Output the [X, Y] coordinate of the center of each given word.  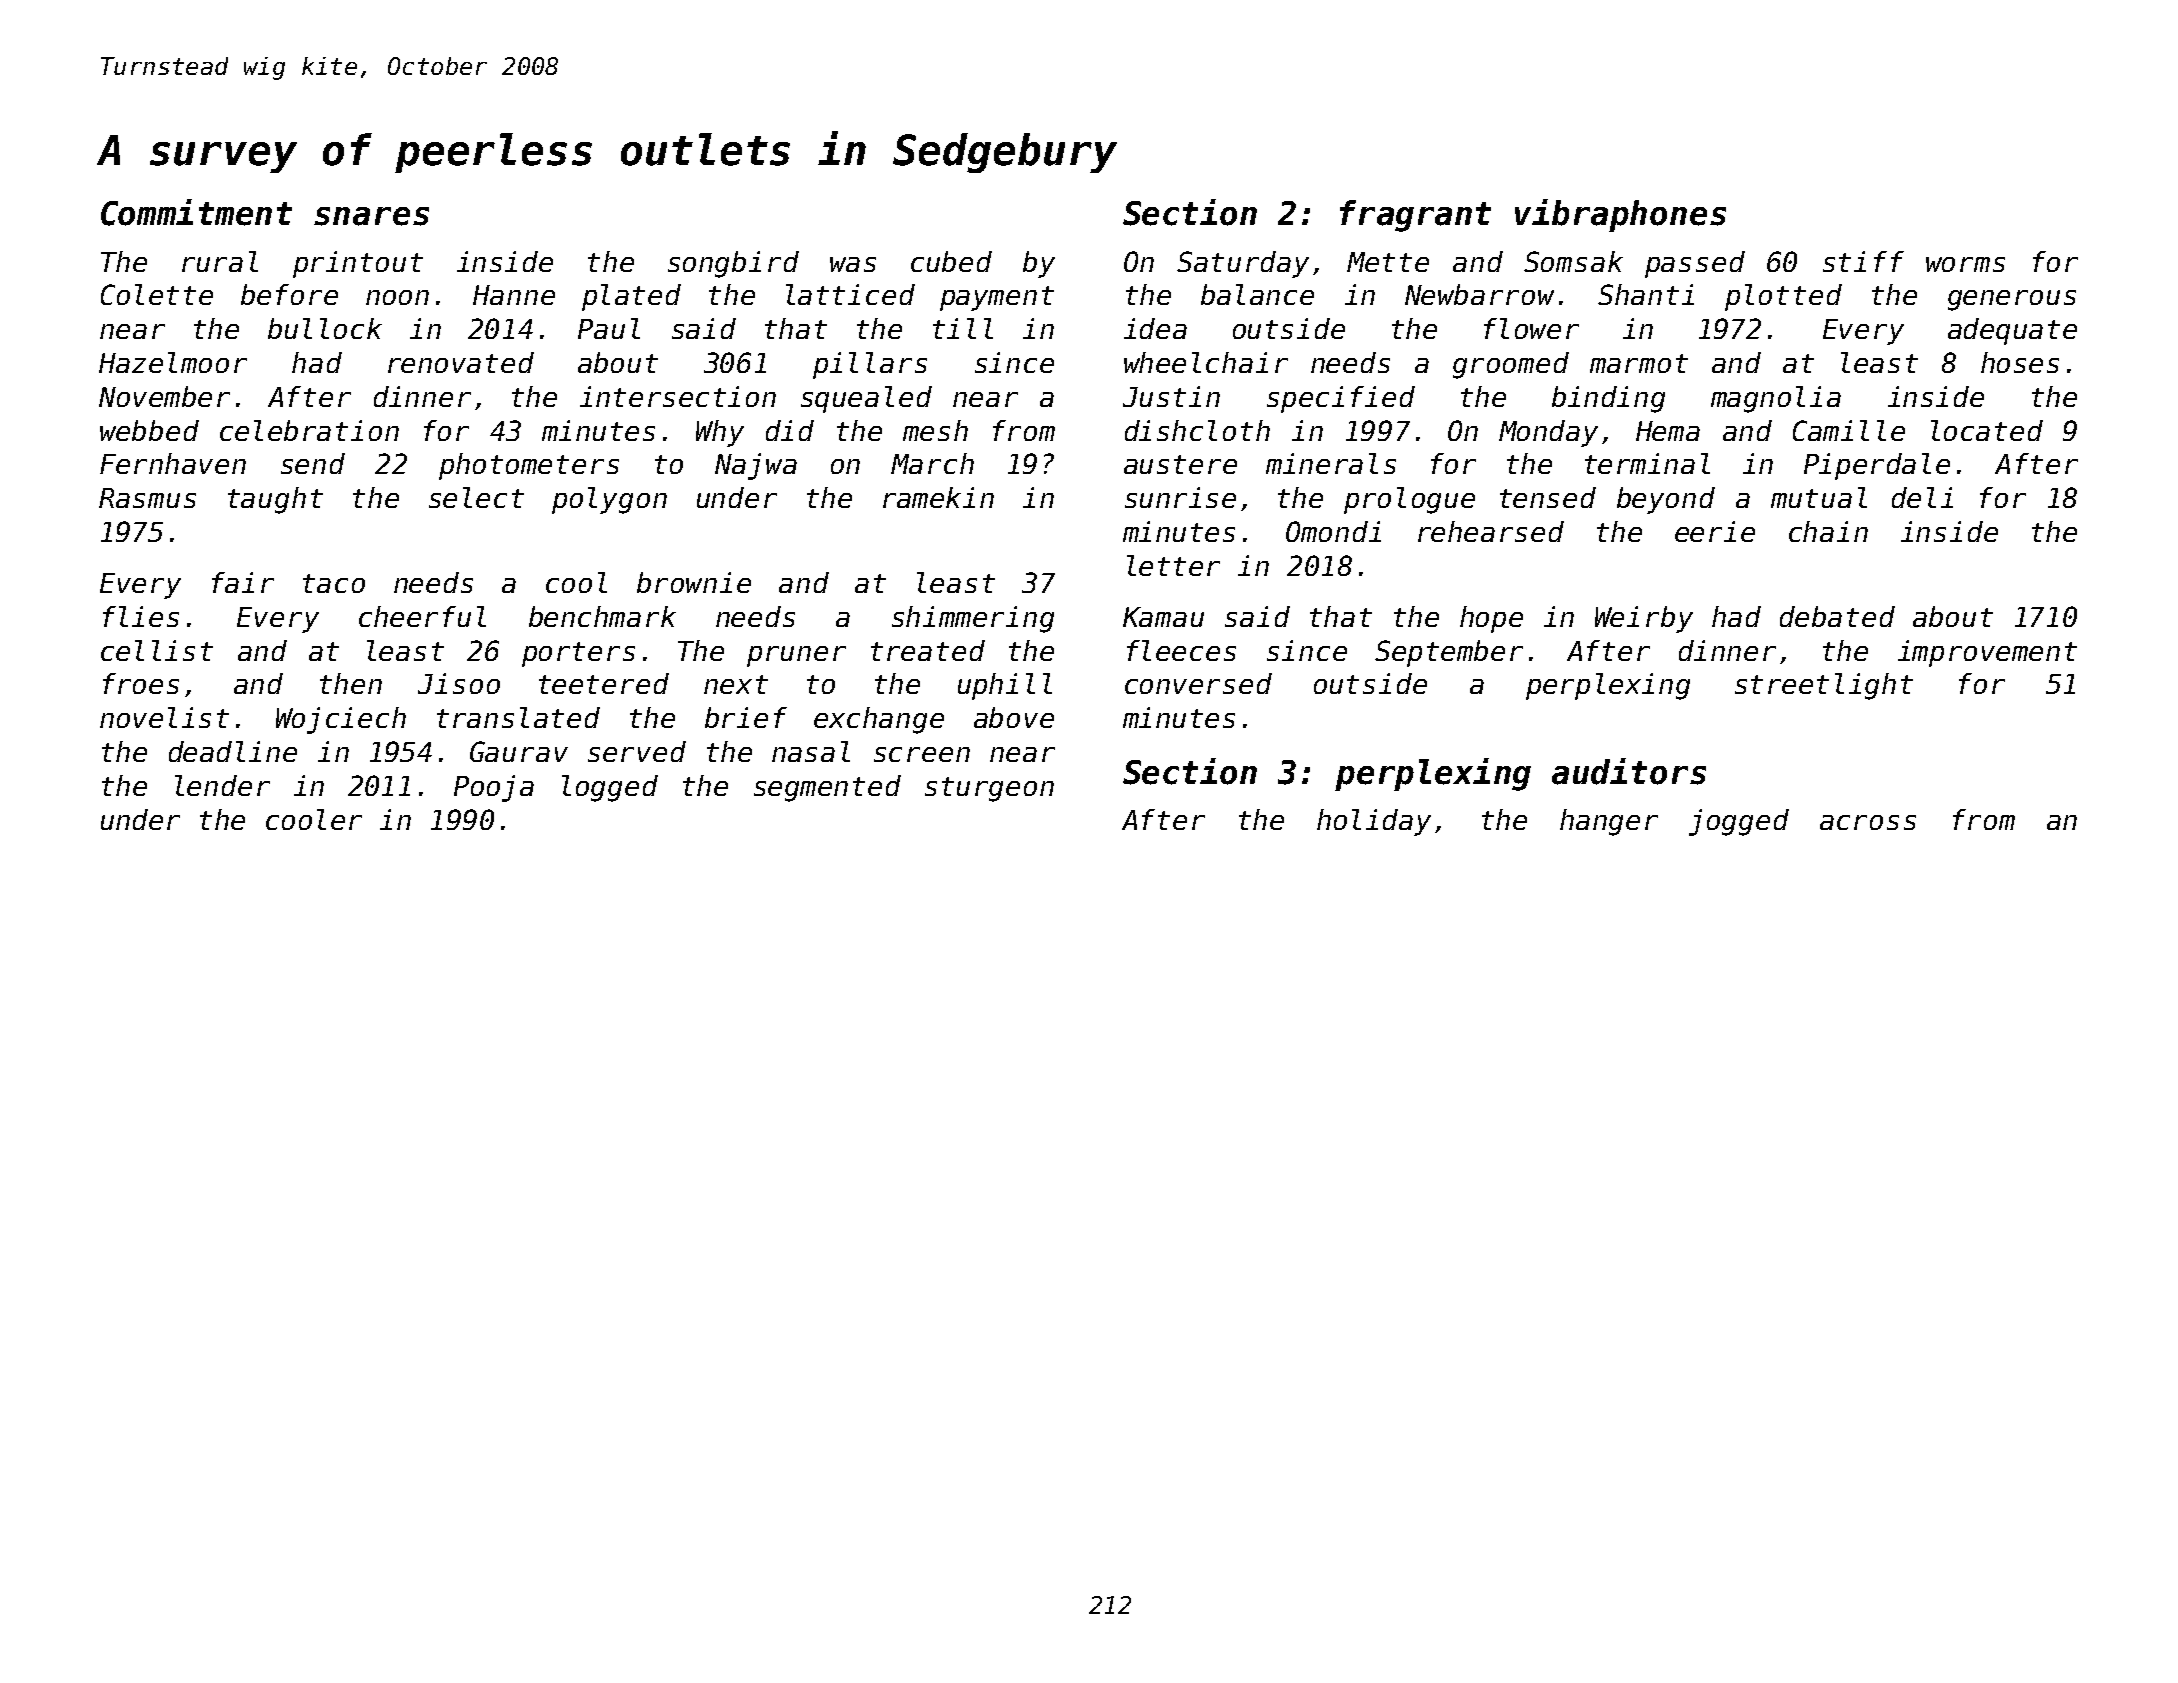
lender [222, 785]
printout [358, 264]
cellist [157, 650]
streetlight [1824, 686]
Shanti [1646, 294]
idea [1155, 328]
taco [334, 583]
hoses [2020, 362]
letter [1173, 565]
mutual [1819, 497]
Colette [157, 294]
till [963, 328]
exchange [879, 720]
